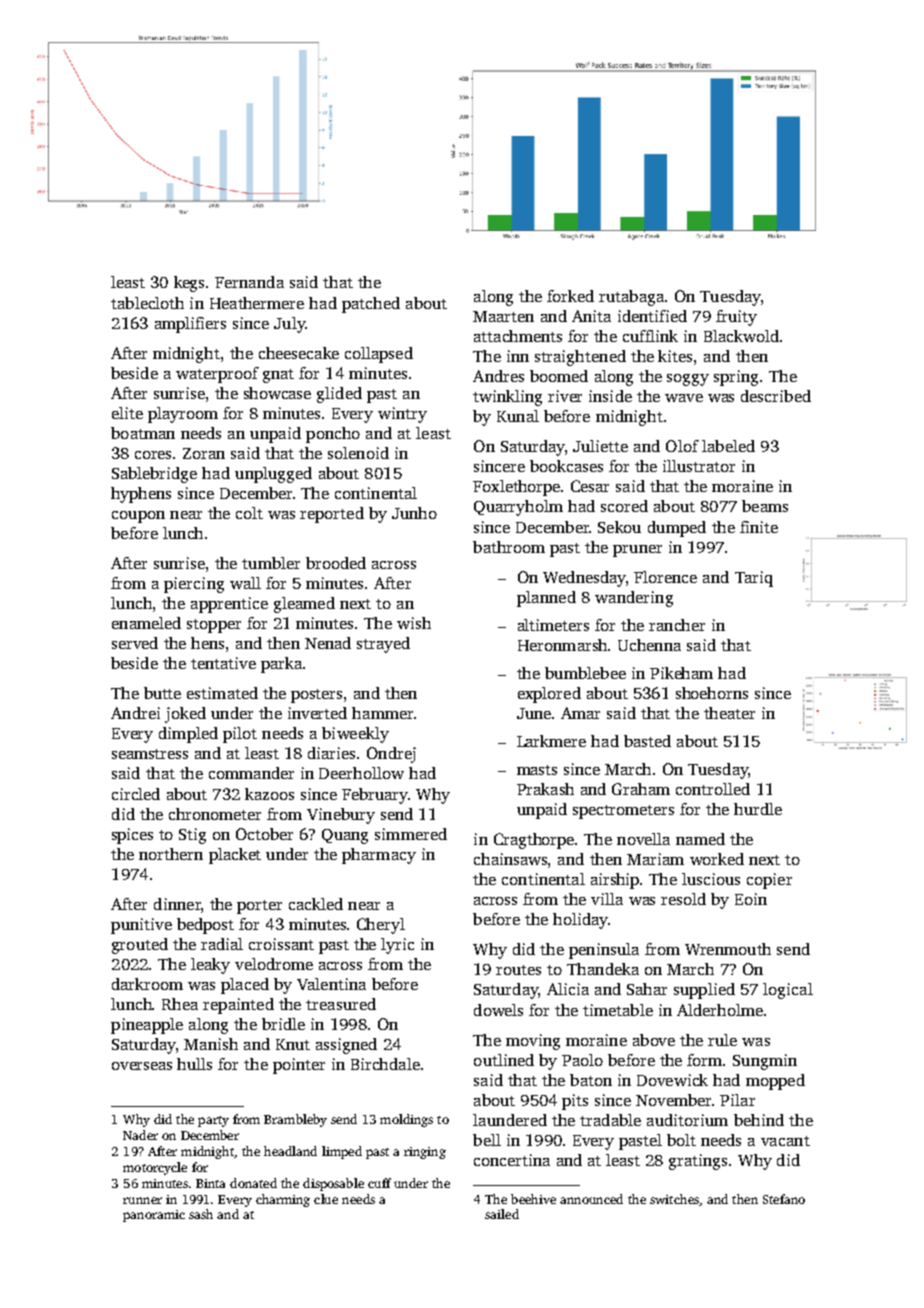  What do you see at coordinates (249, 282) in the page?
I see `Fernanda` at bounding box center [249, 282].
